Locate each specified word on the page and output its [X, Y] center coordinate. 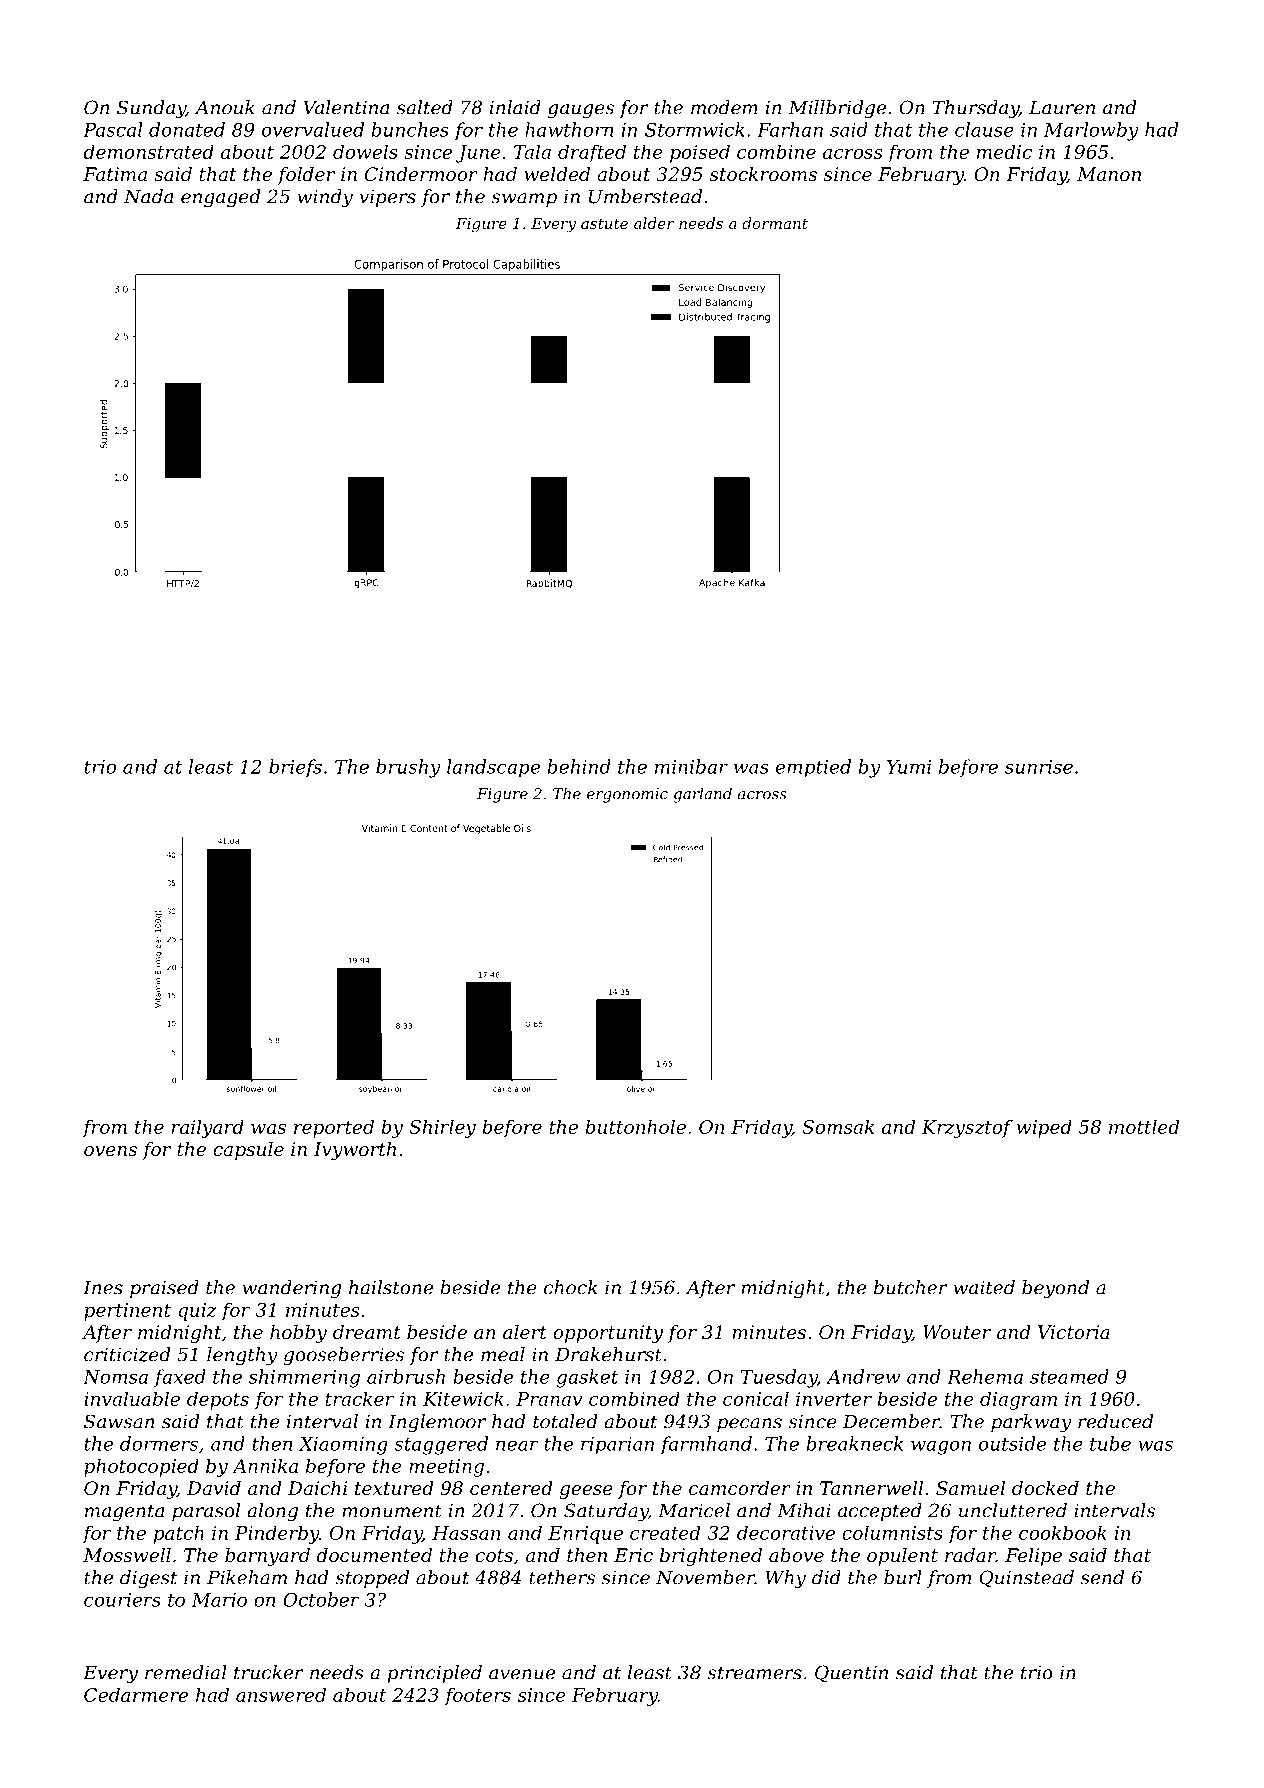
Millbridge [837, 109]
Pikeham [247, 1577]
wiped [1044, 1128]
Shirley [442, 1128]
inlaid [515, 107]
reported [334, 1128]
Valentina [346, 107]
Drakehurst [608, 1354]
